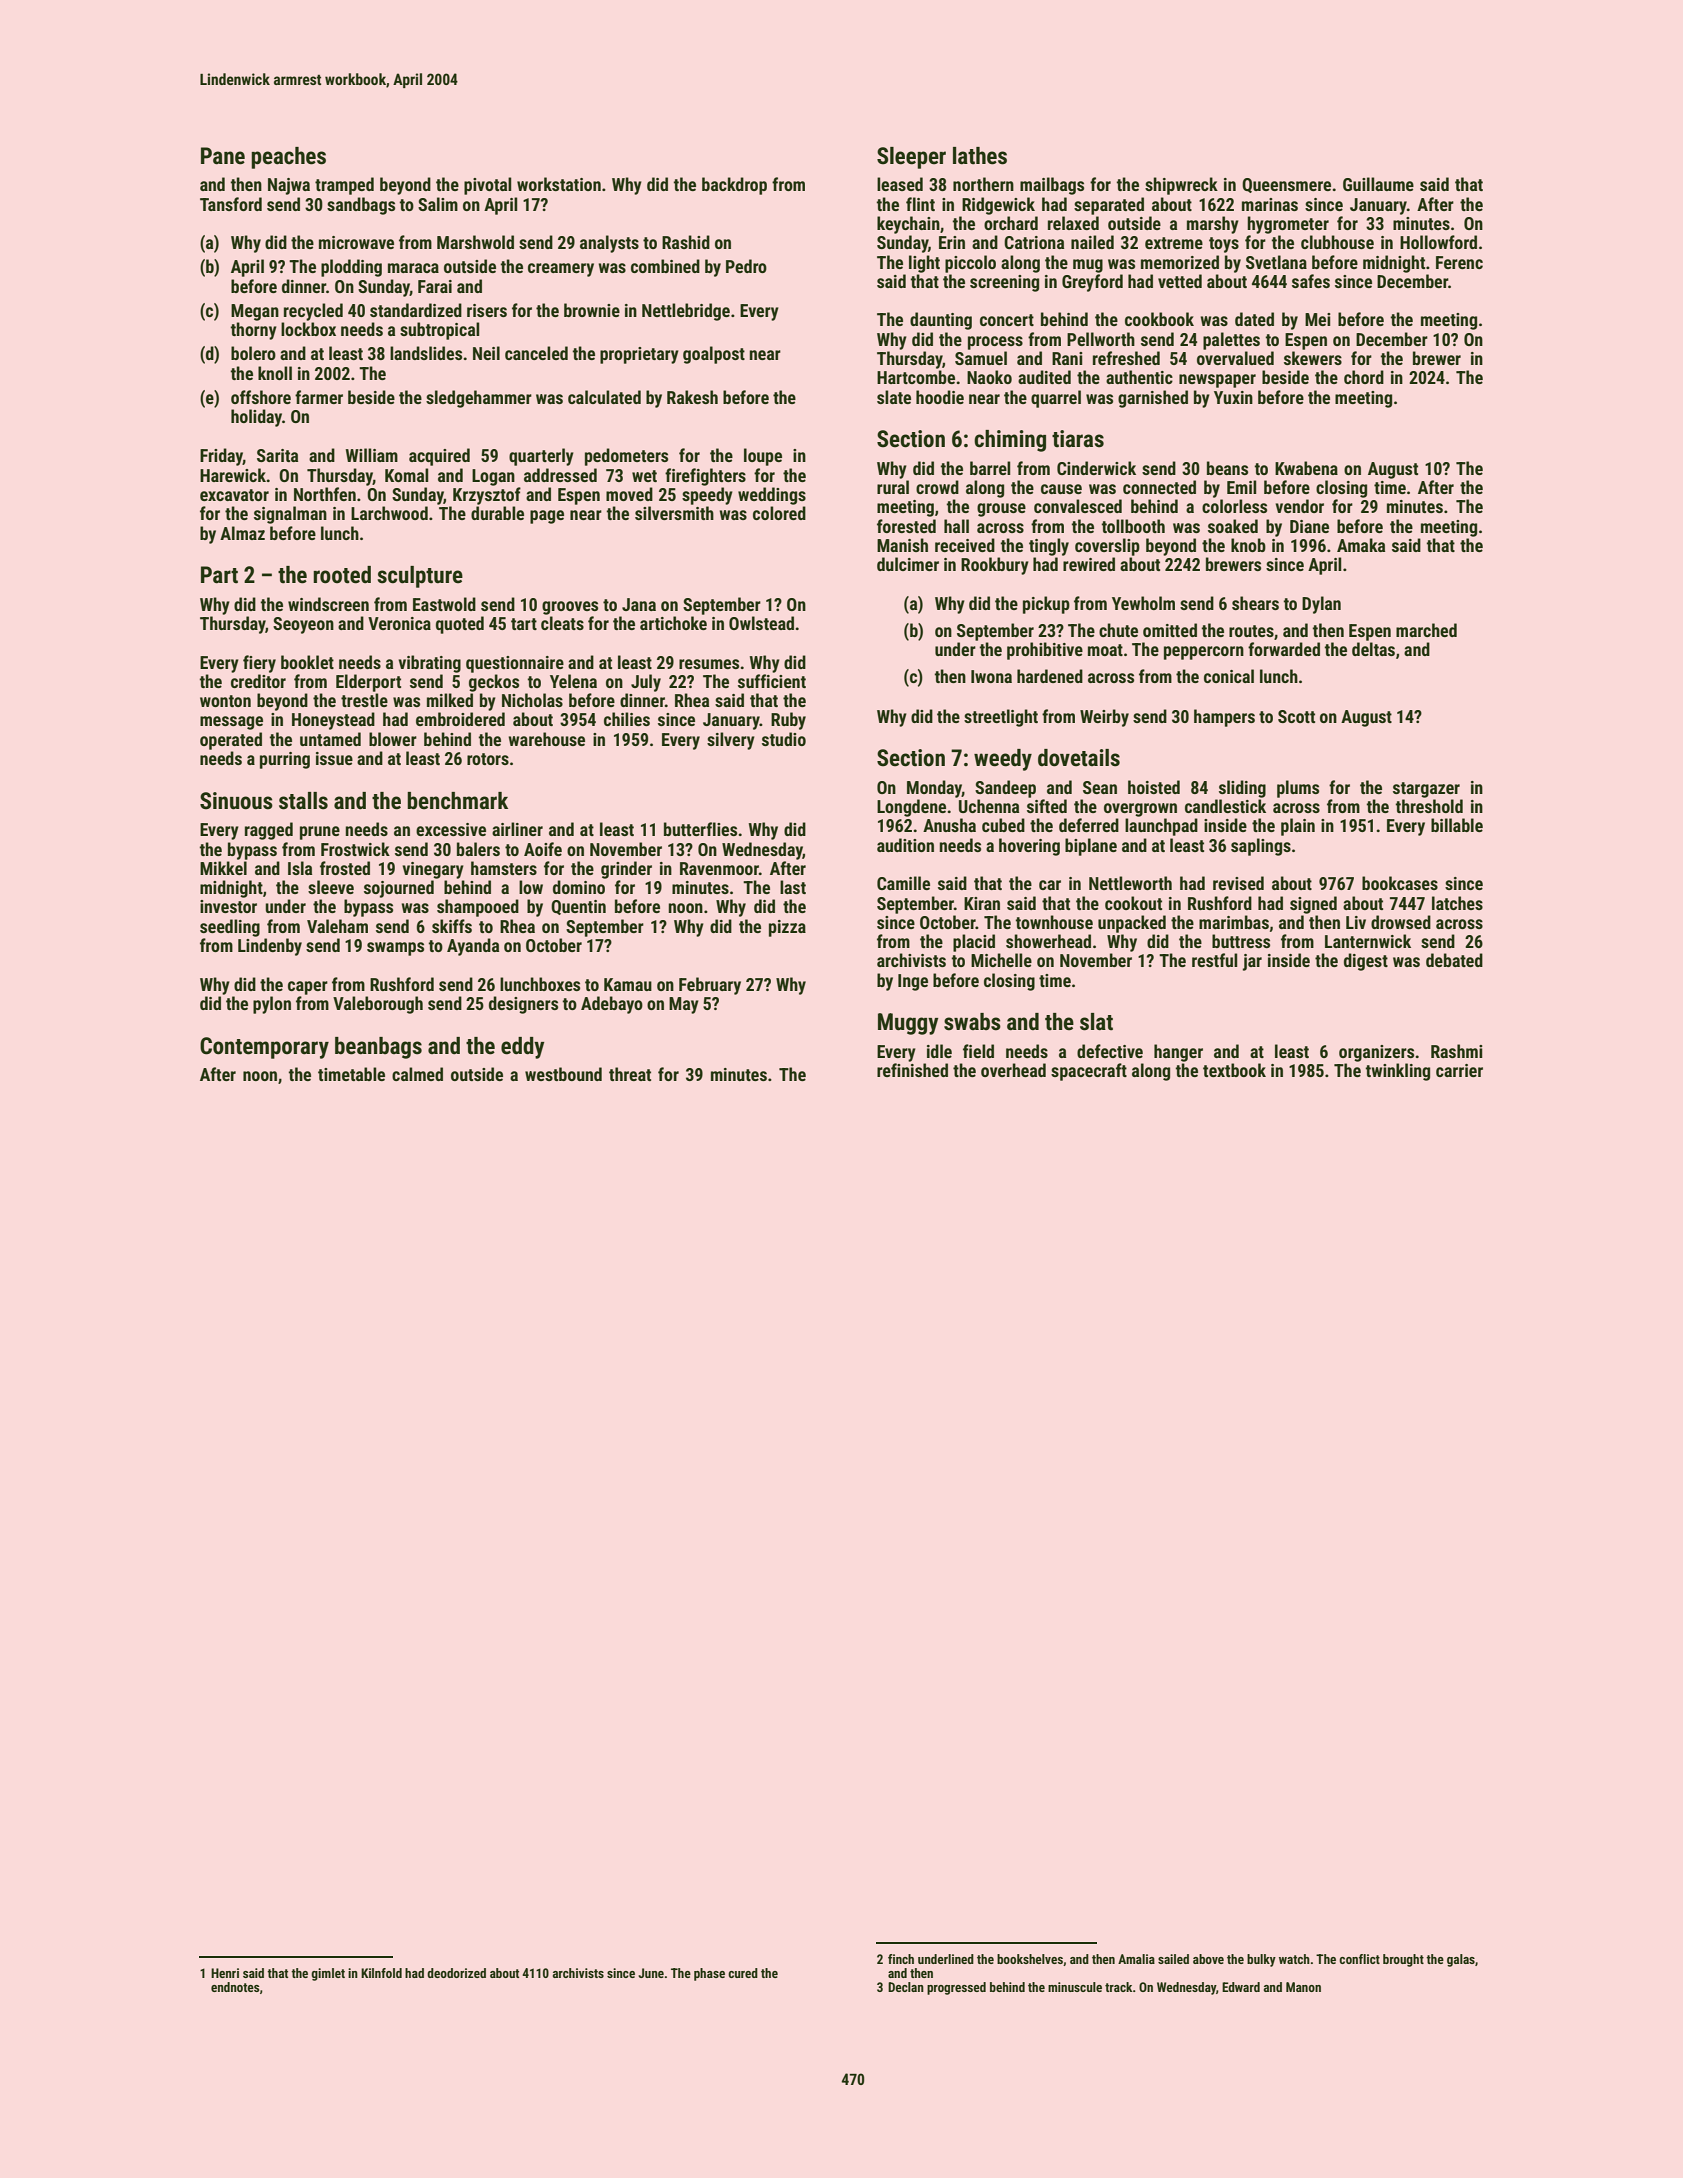 The image size is (1683, 2178). I want to click on phase, so click(709, 1974).
